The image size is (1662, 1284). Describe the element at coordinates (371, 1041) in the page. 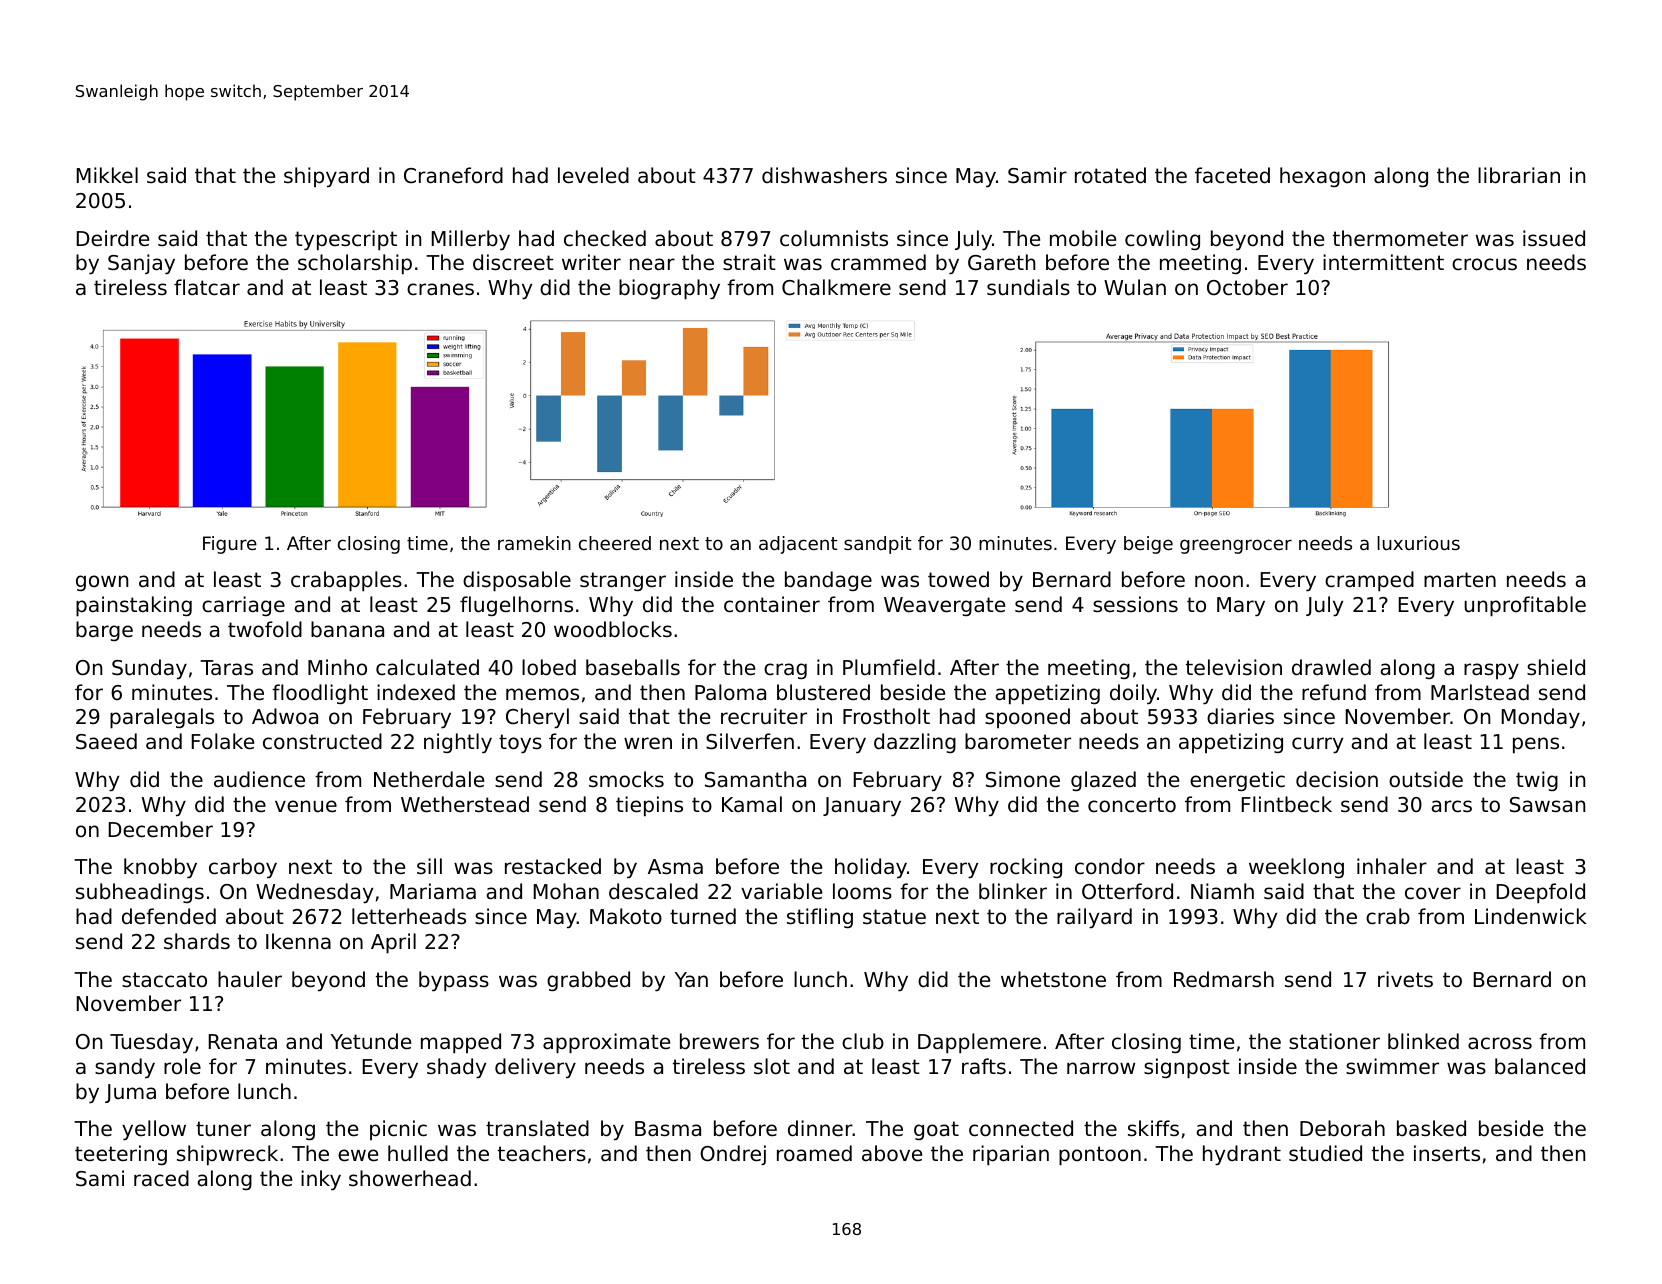

I see `Yetunde` at that location.
